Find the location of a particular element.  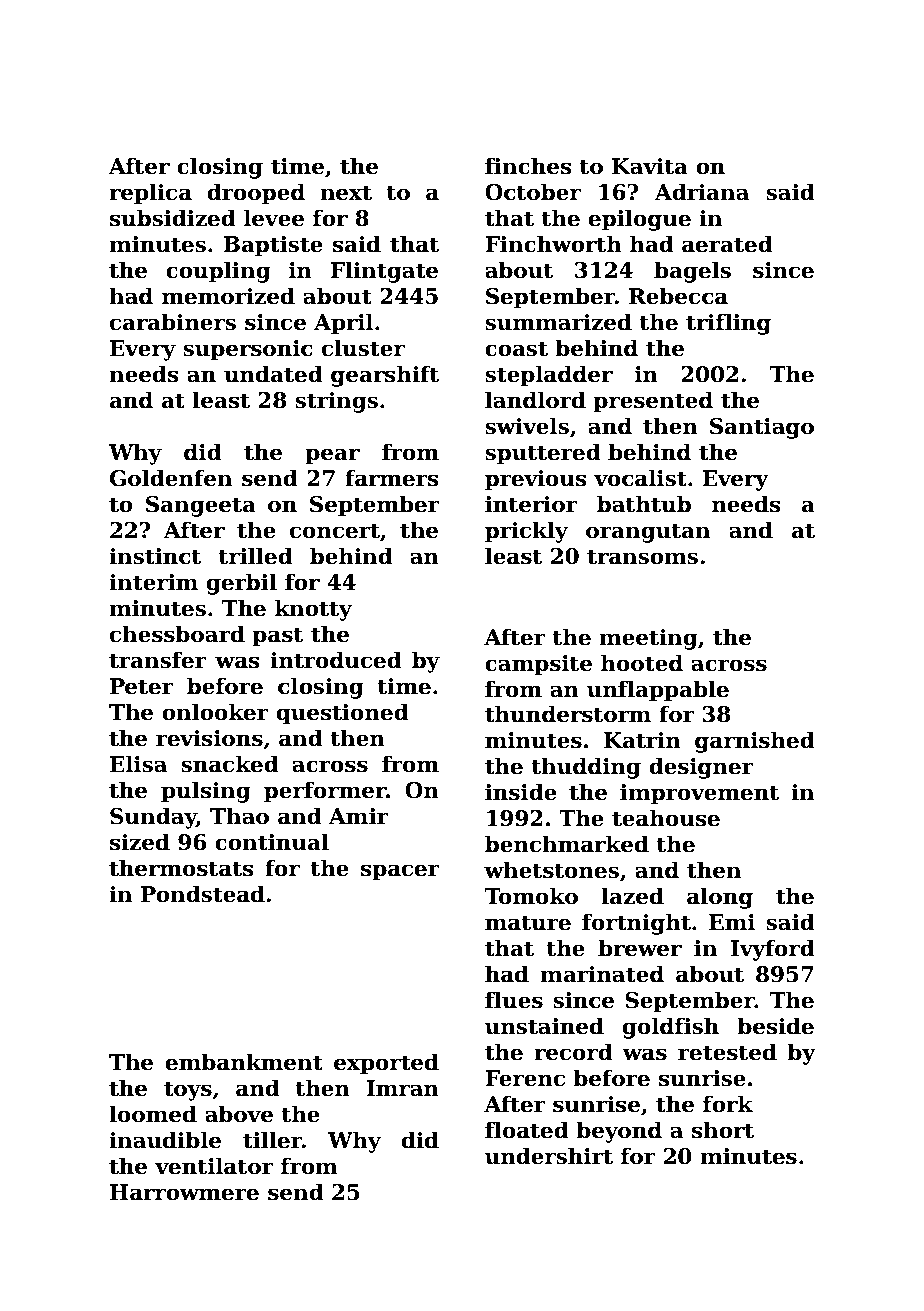

toys is located at coordinates (188, 1091).
